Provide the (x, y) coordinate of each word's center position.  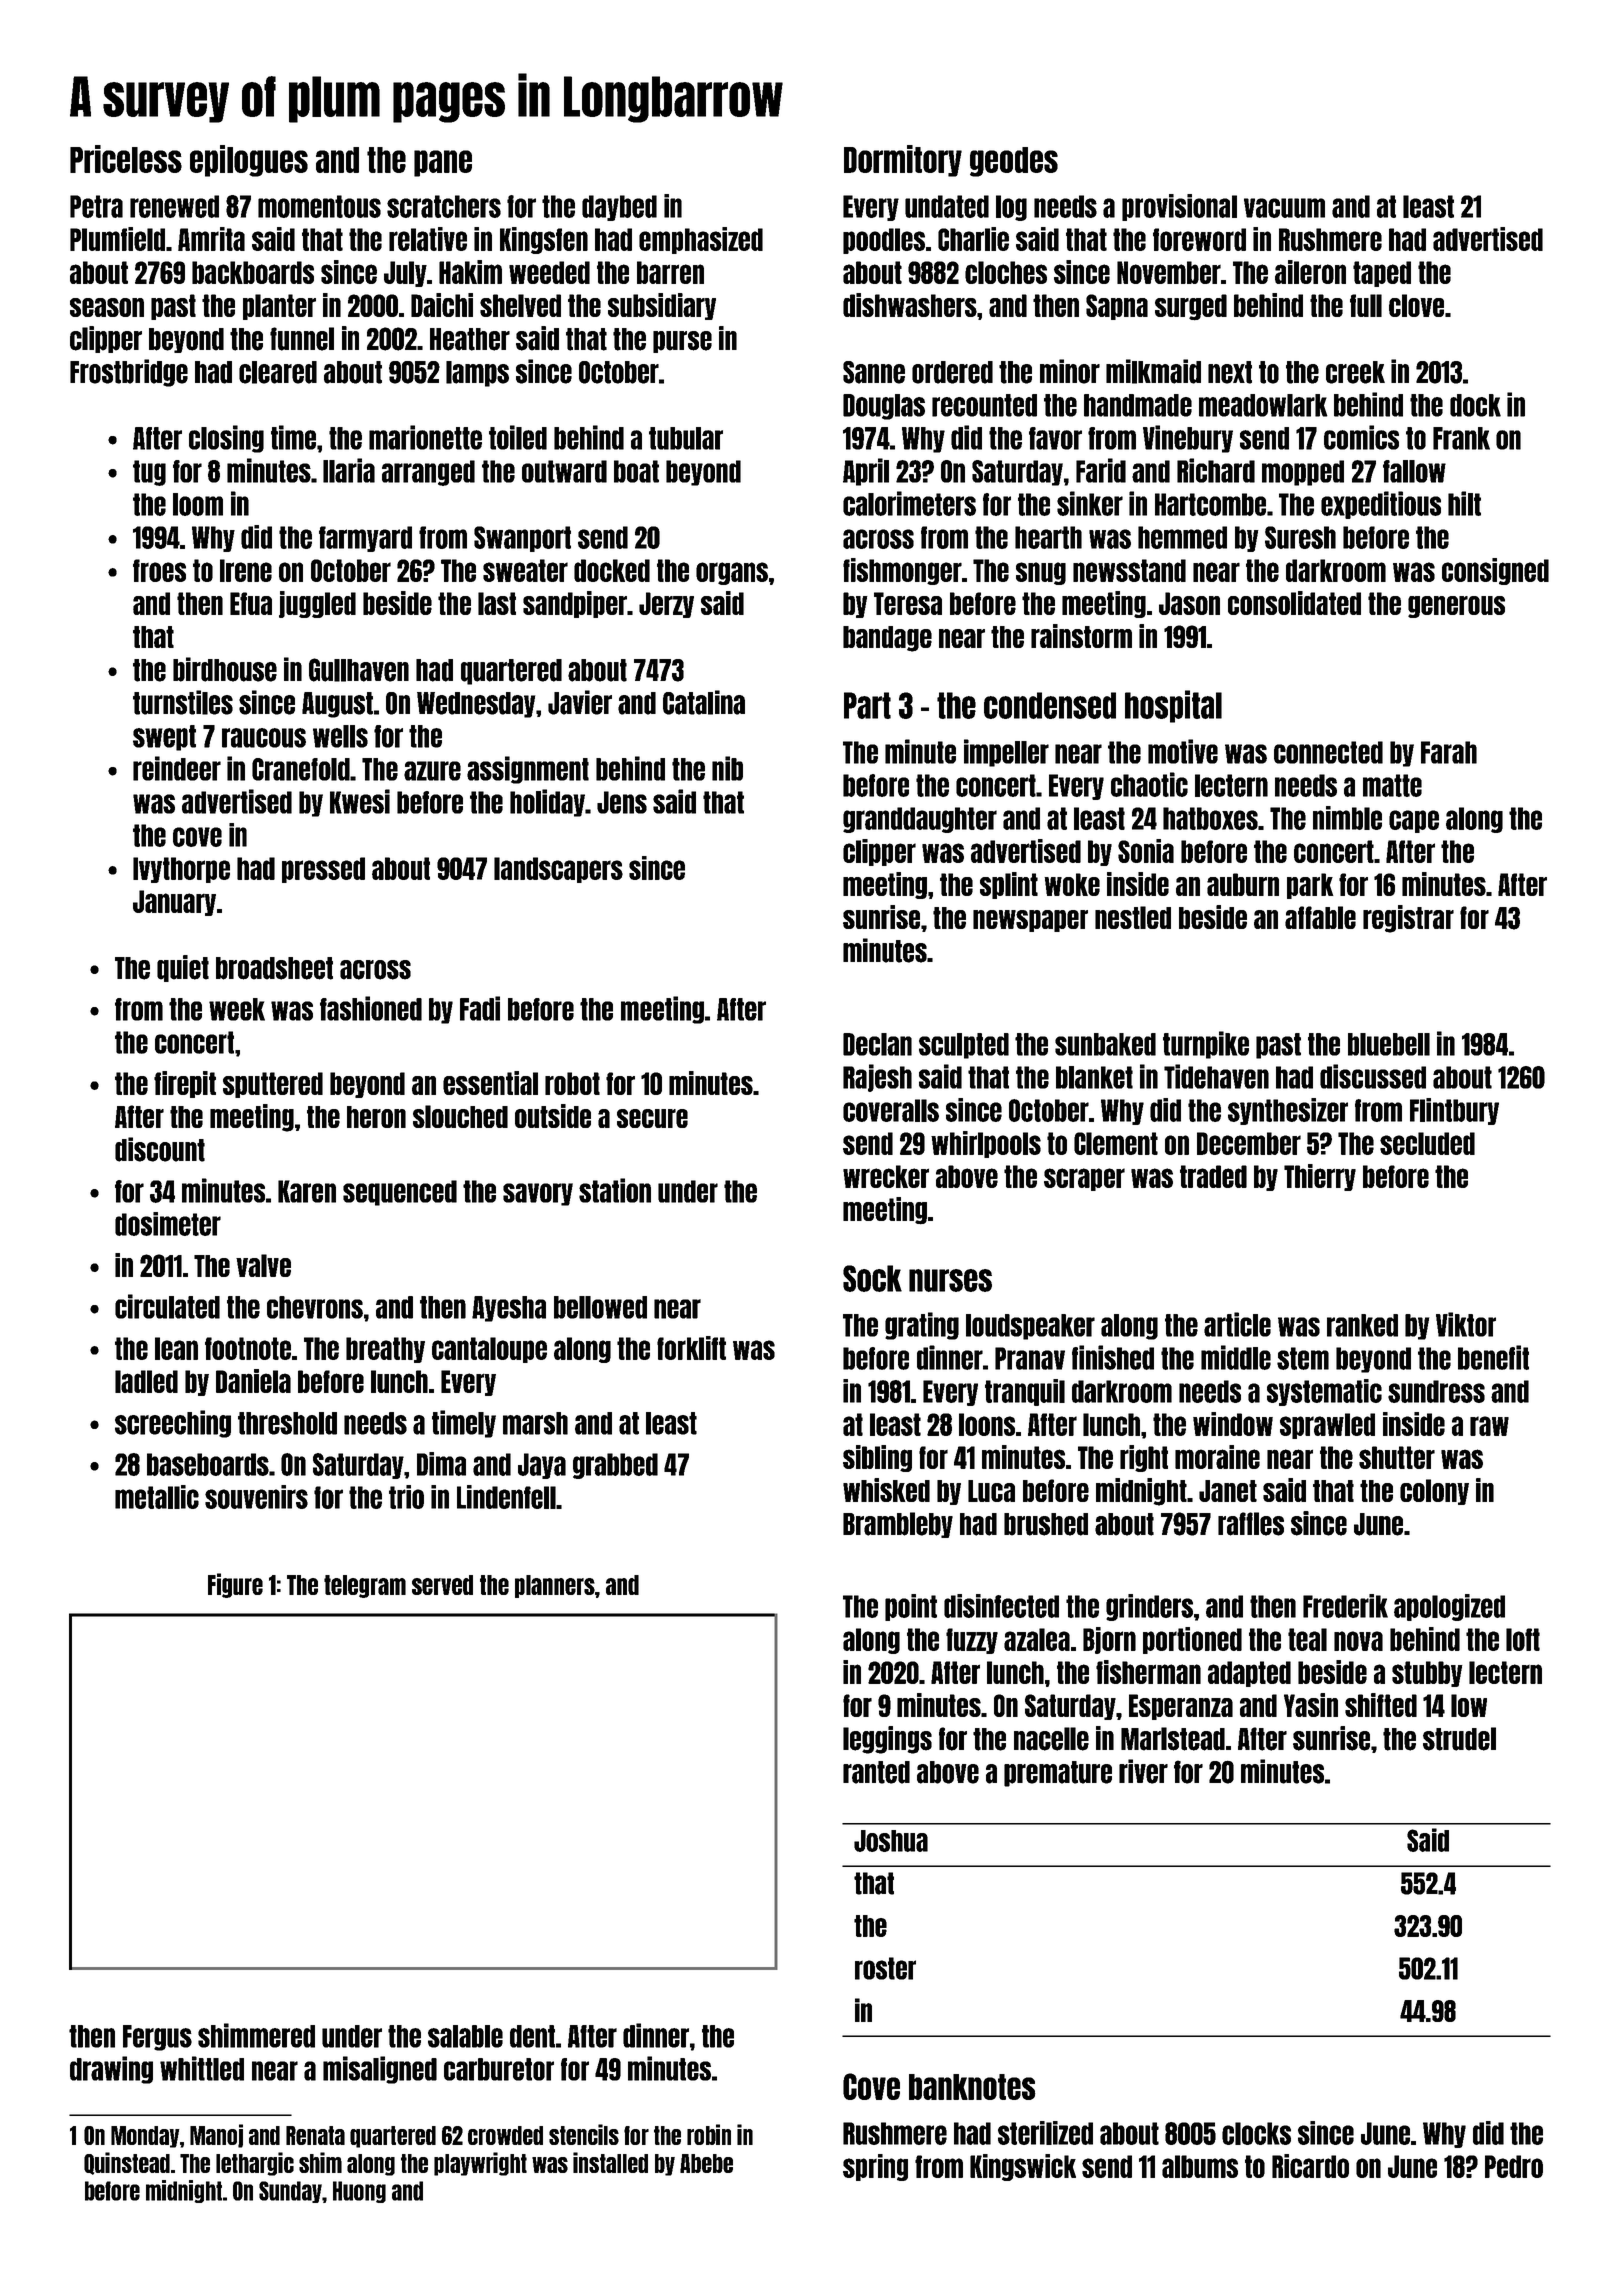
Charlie (973, 239)
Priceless (126, 159)
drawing (111, 2070)
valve (263, 1265)
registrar (1408, 919)
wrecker (886, 1176)
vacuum (1284, 208)
